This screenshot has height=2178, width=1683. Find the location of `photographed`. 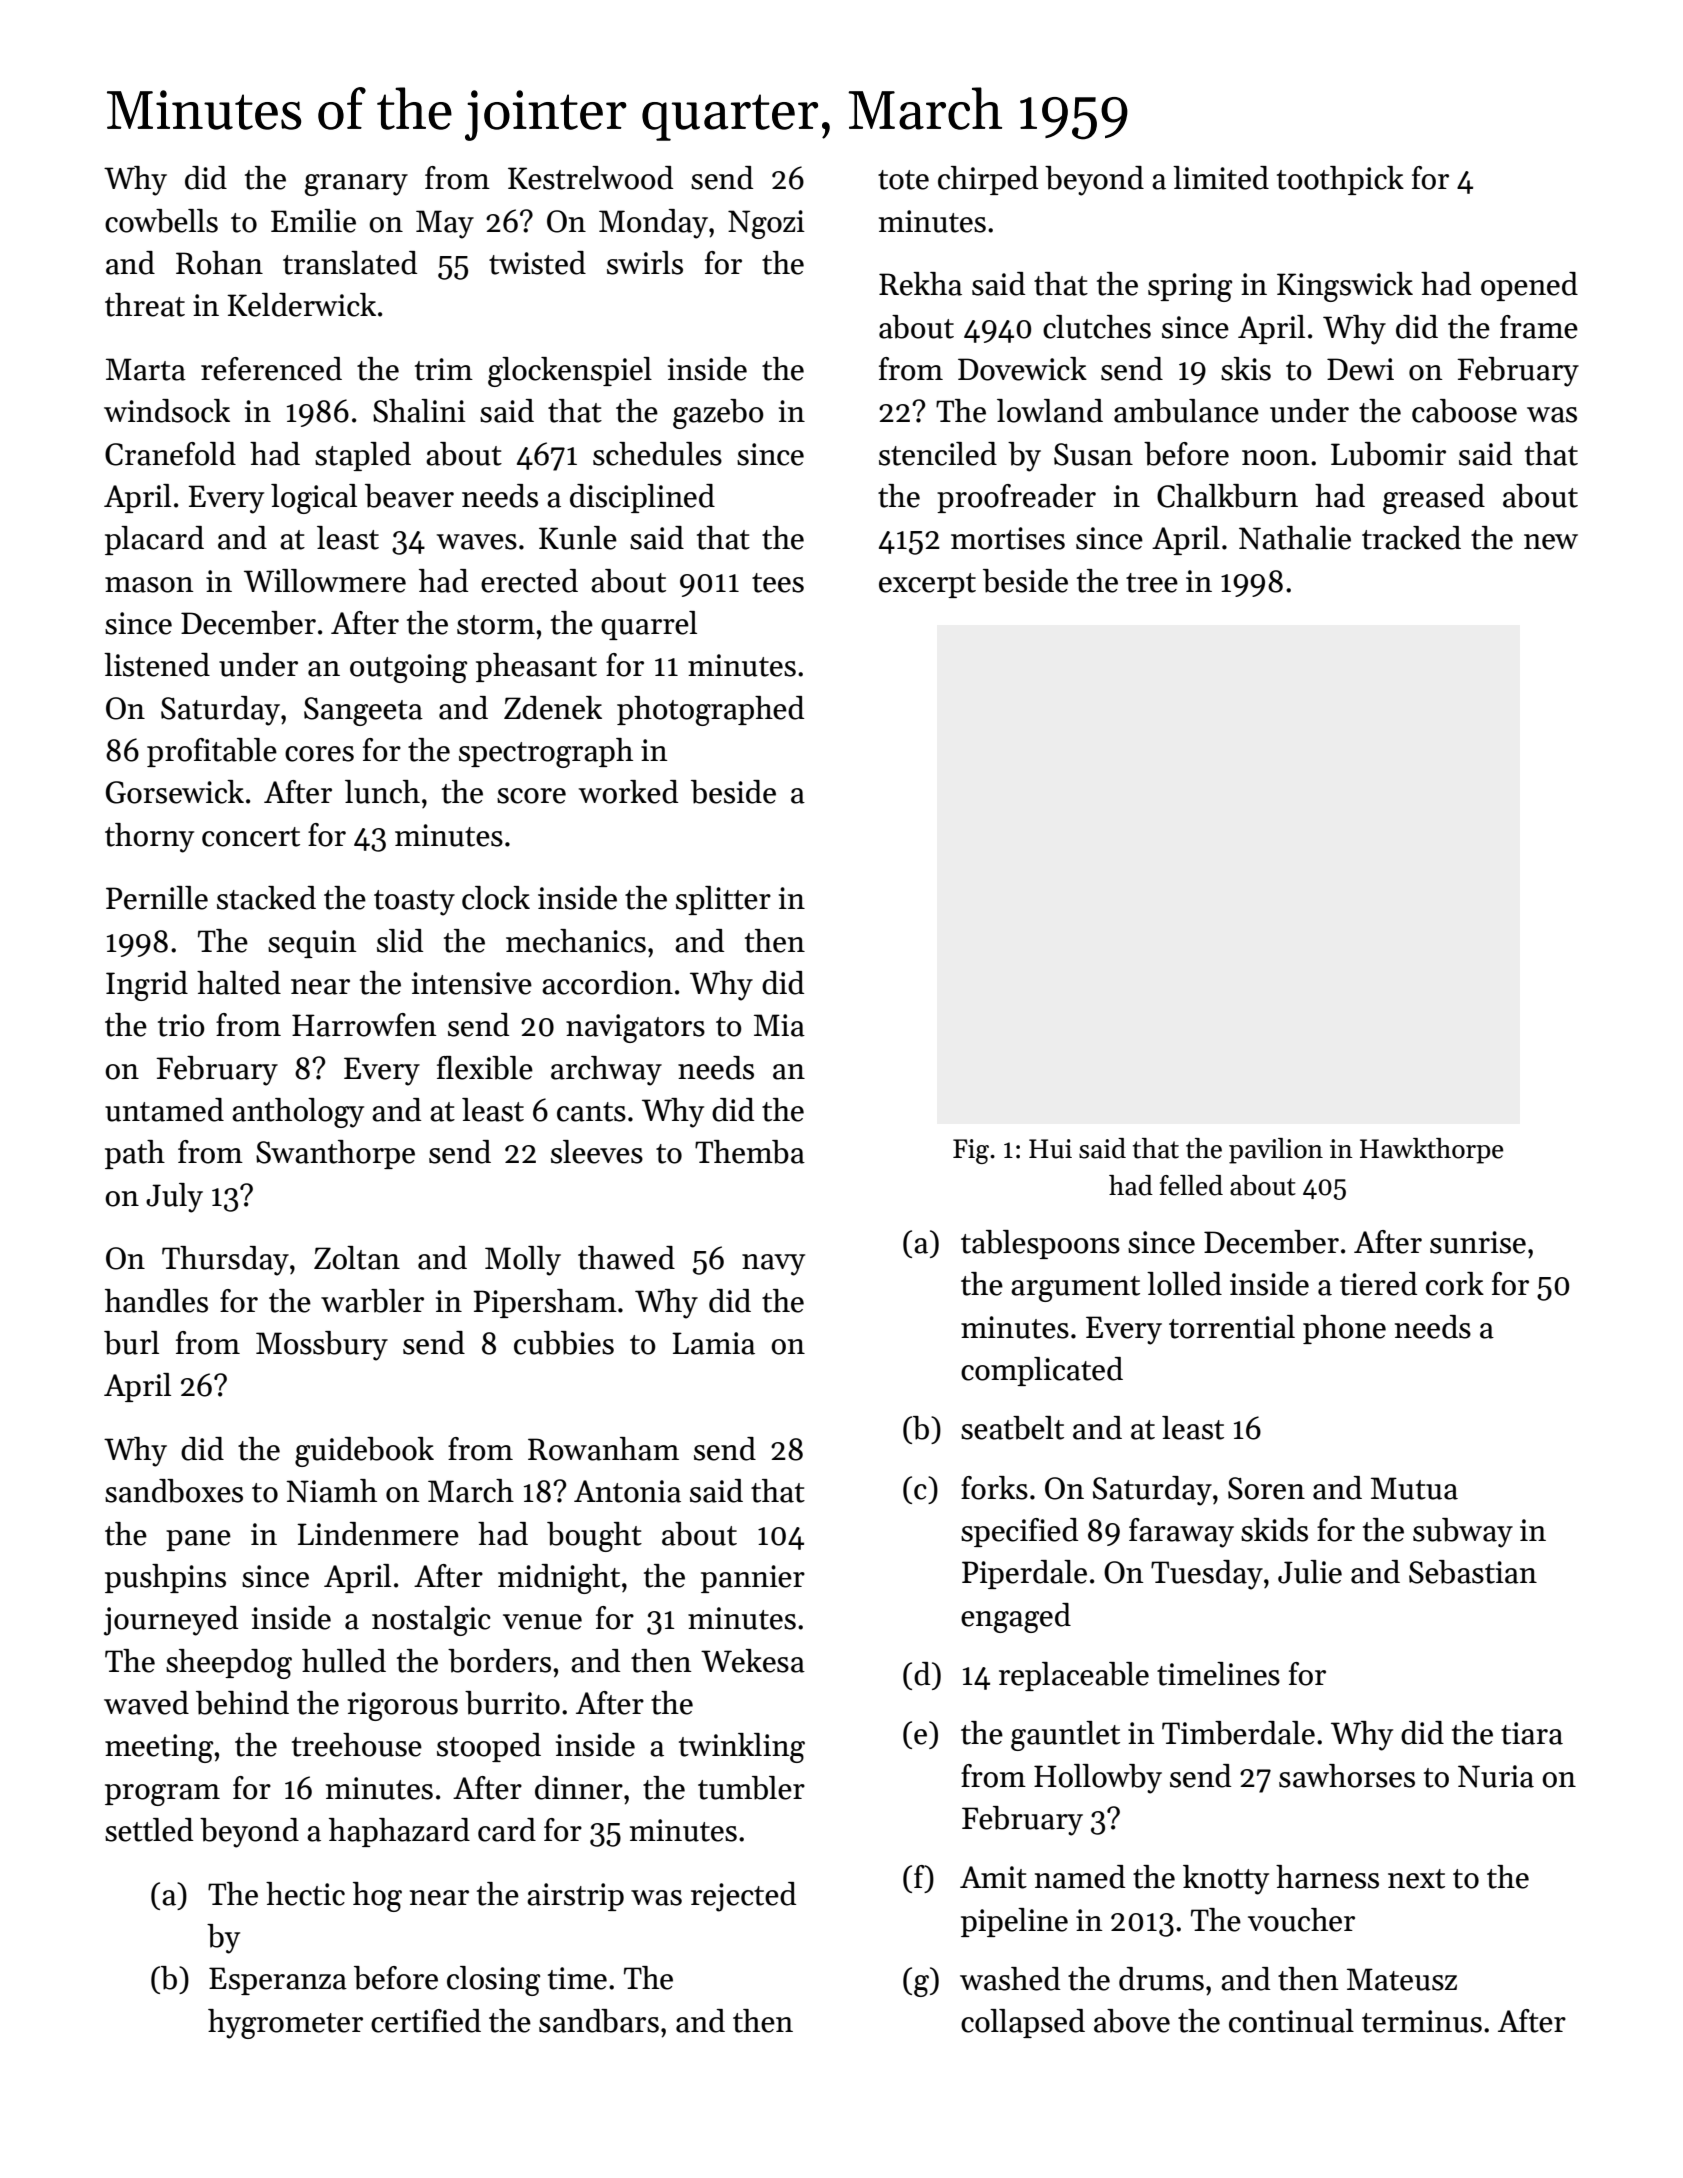

photographed is located at coordinates (710, 711).
